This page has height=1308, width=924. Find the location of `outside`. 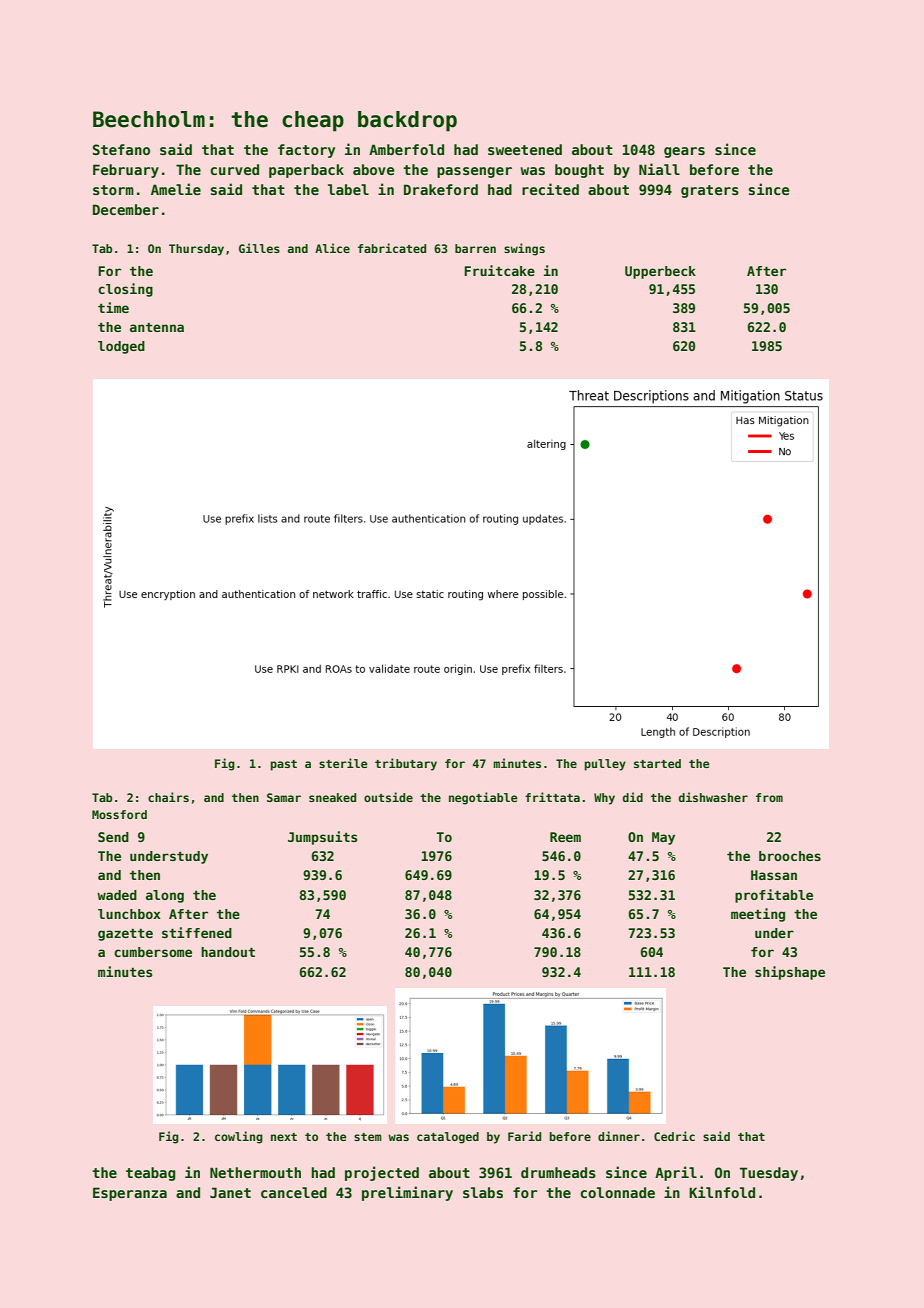

outside is located at coordinates (388, 797).
